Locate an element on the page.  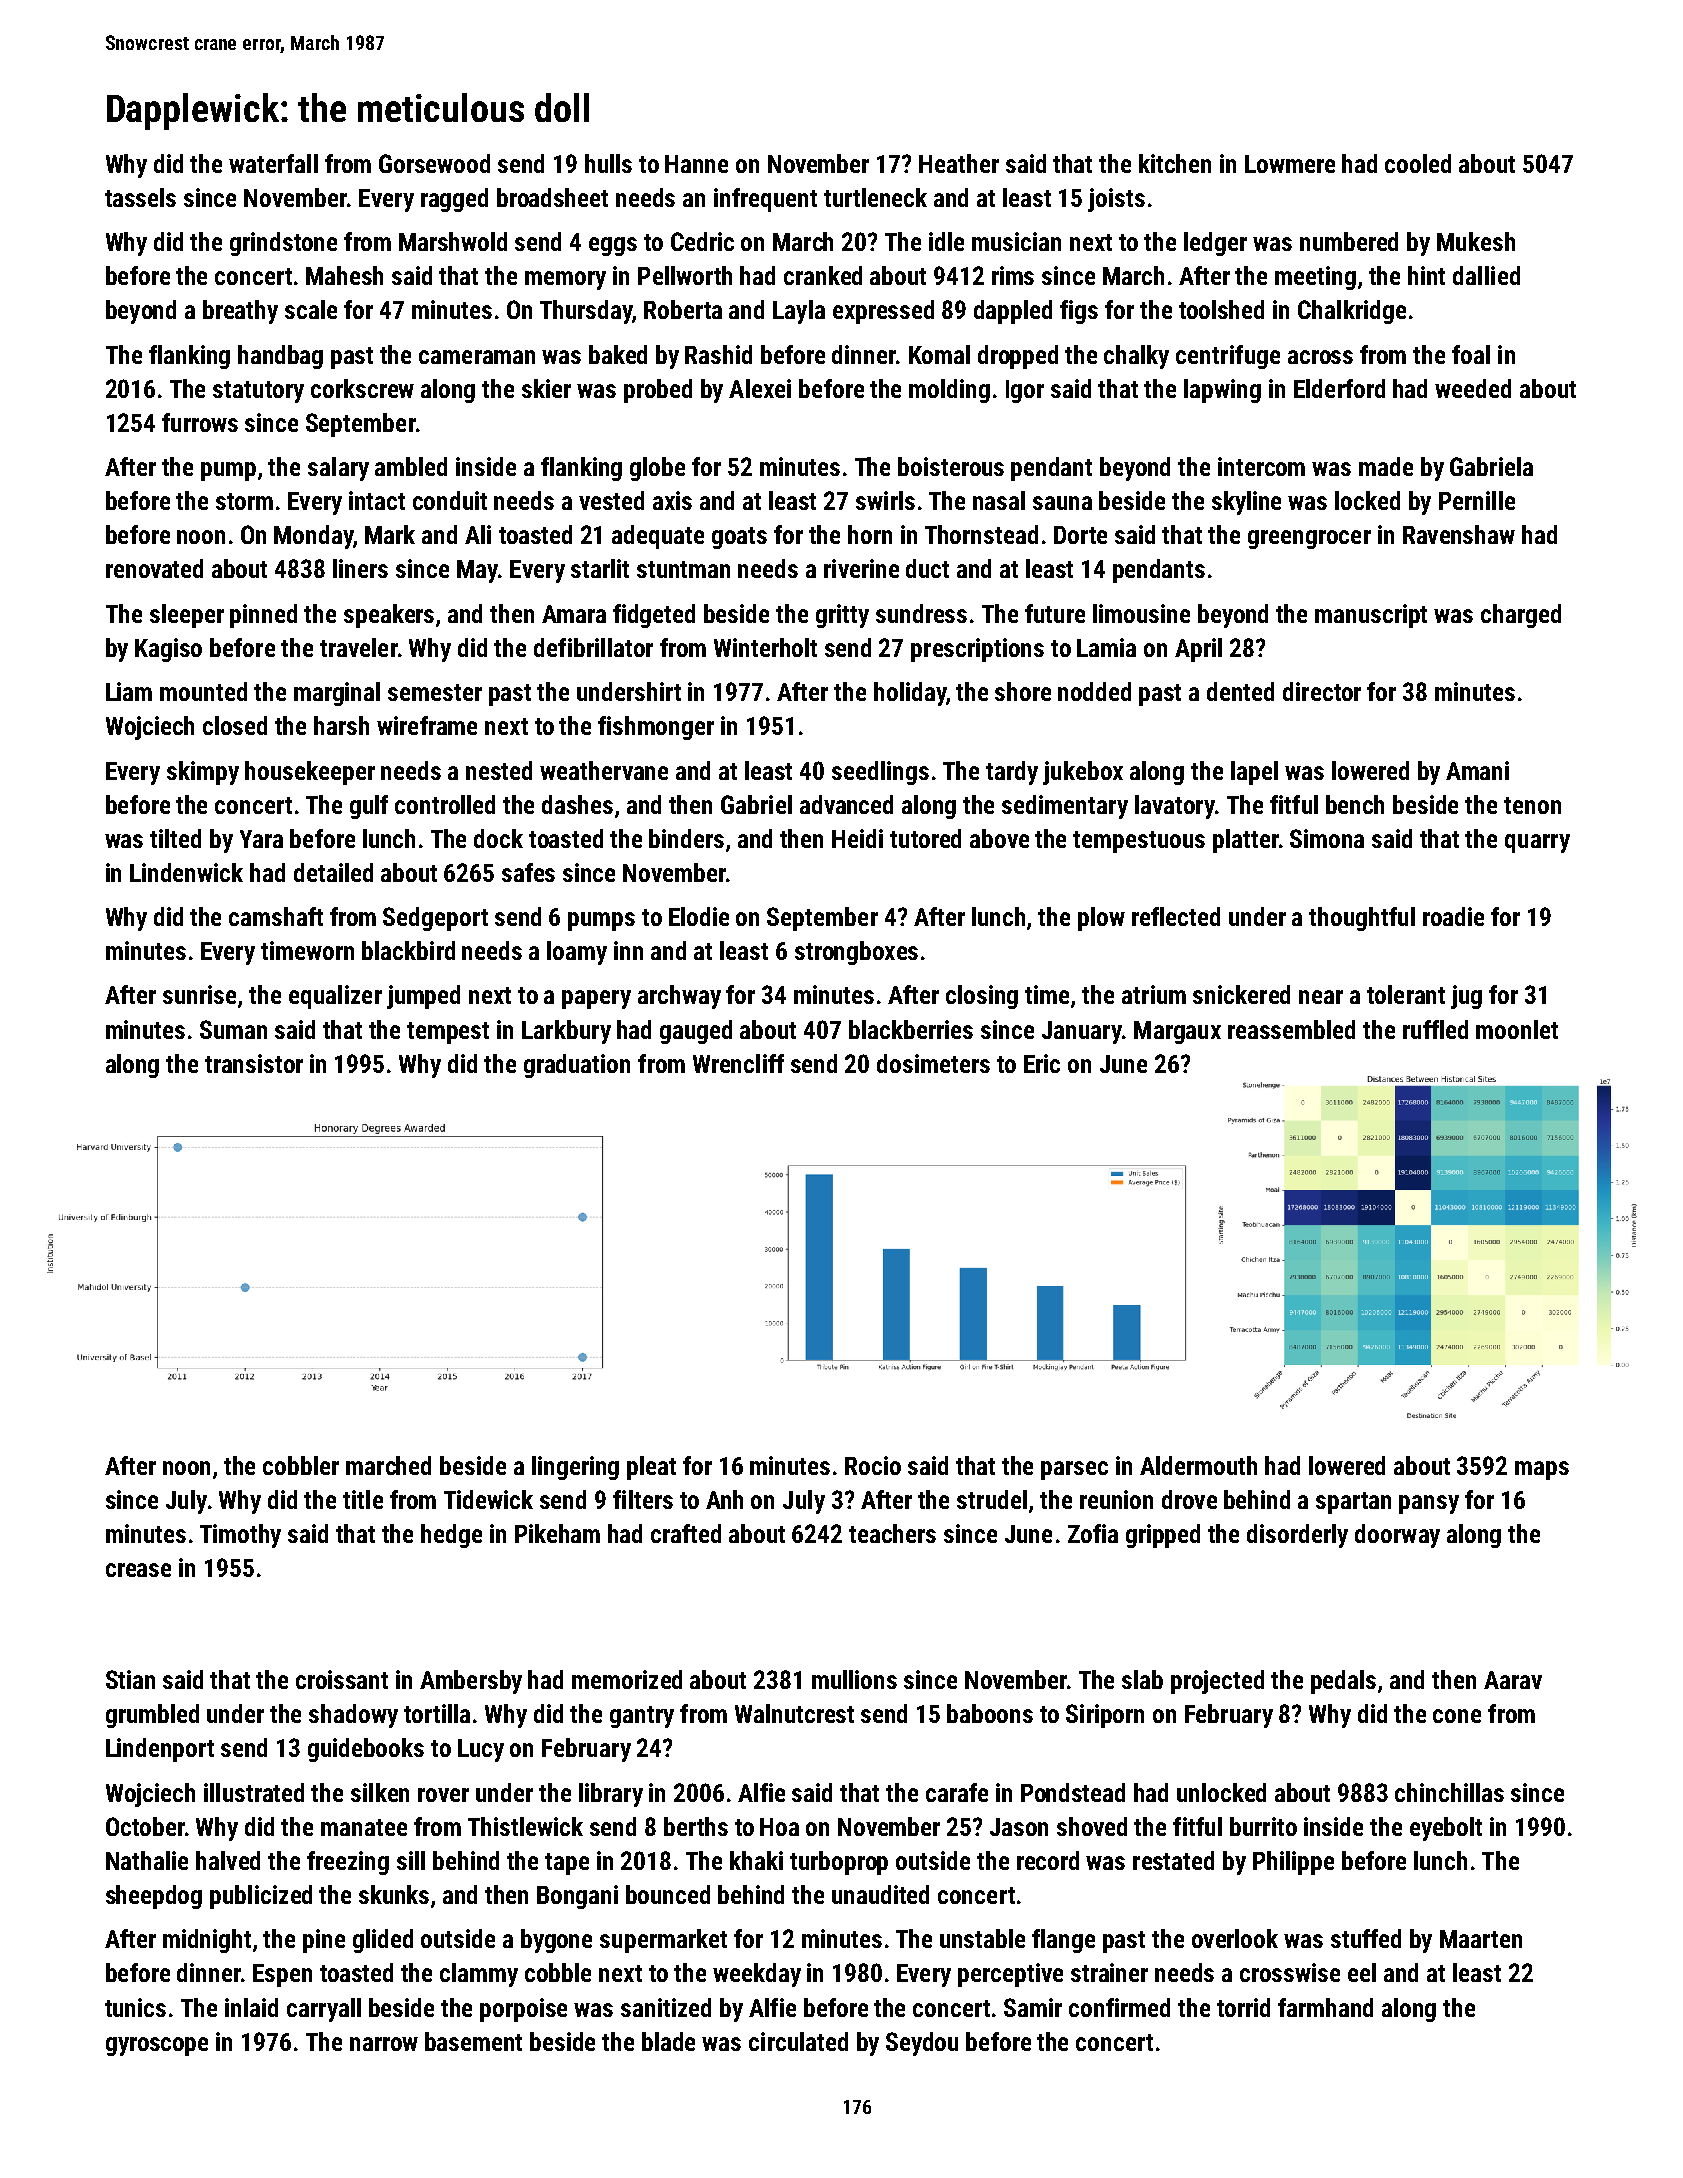
gyroscope is located at coordinates (157, 2046).
